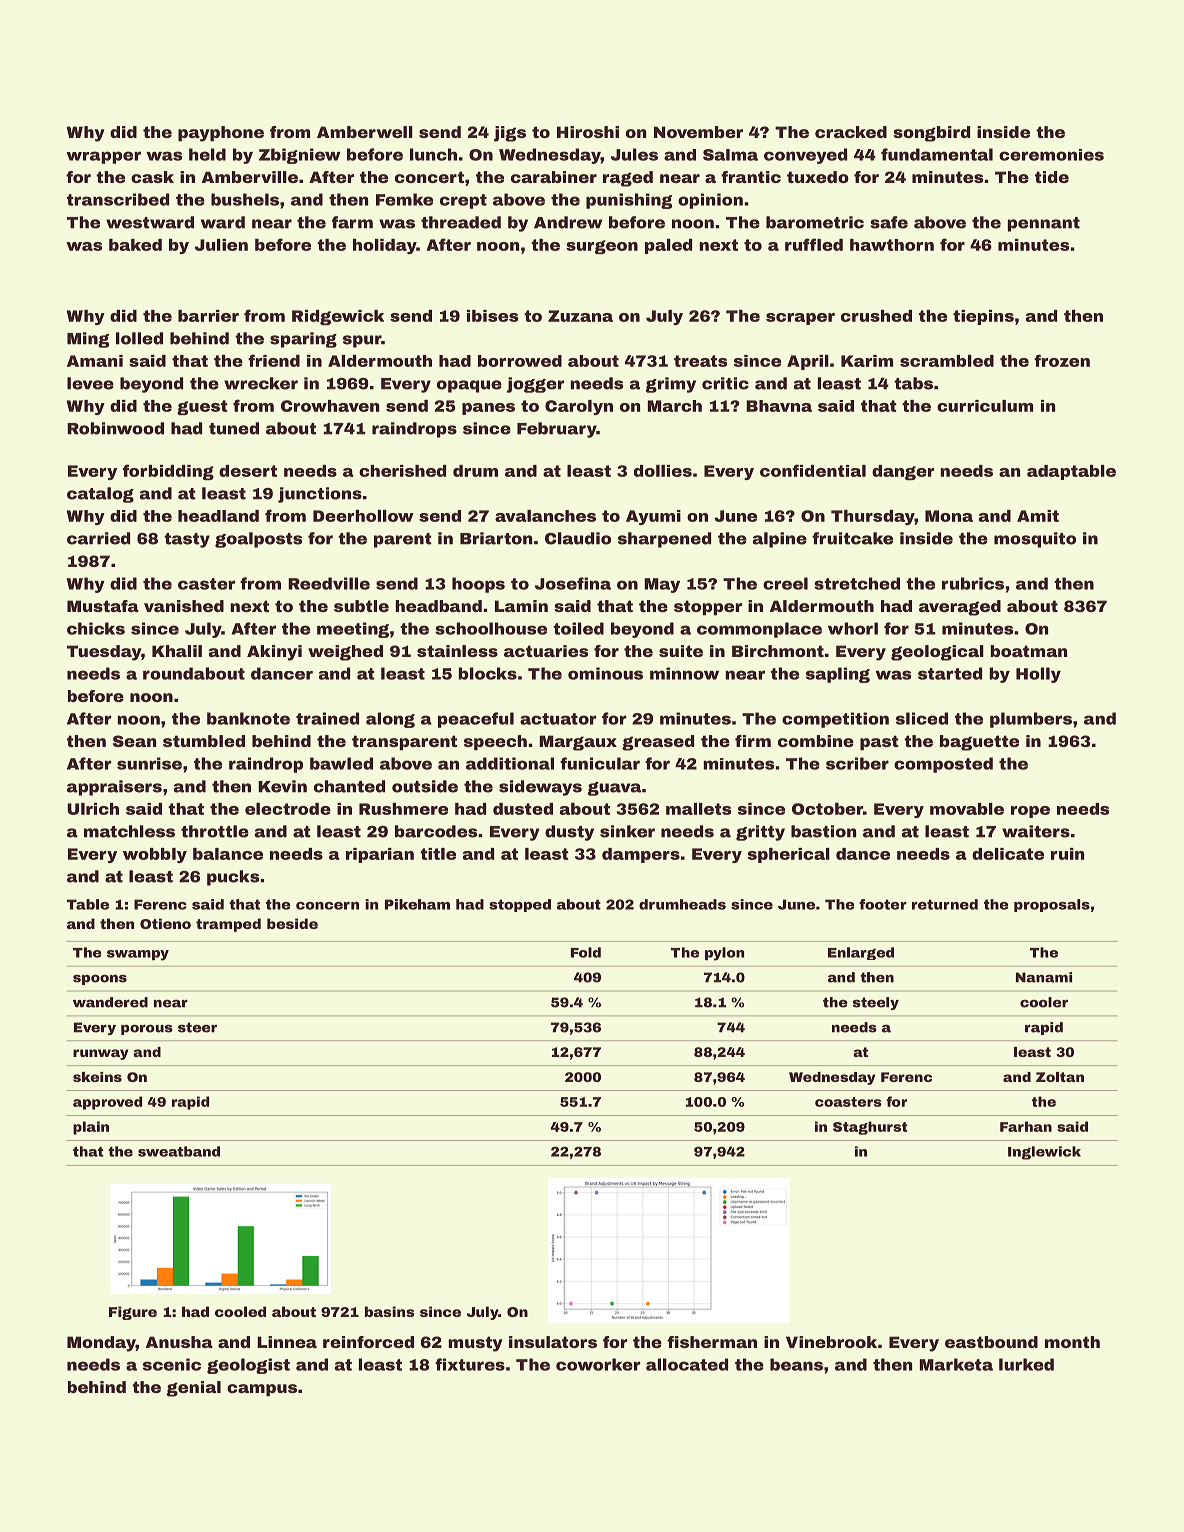  Describe the element at coordinates (586, 952) in the screenshot. I see `Fold` at that location.
